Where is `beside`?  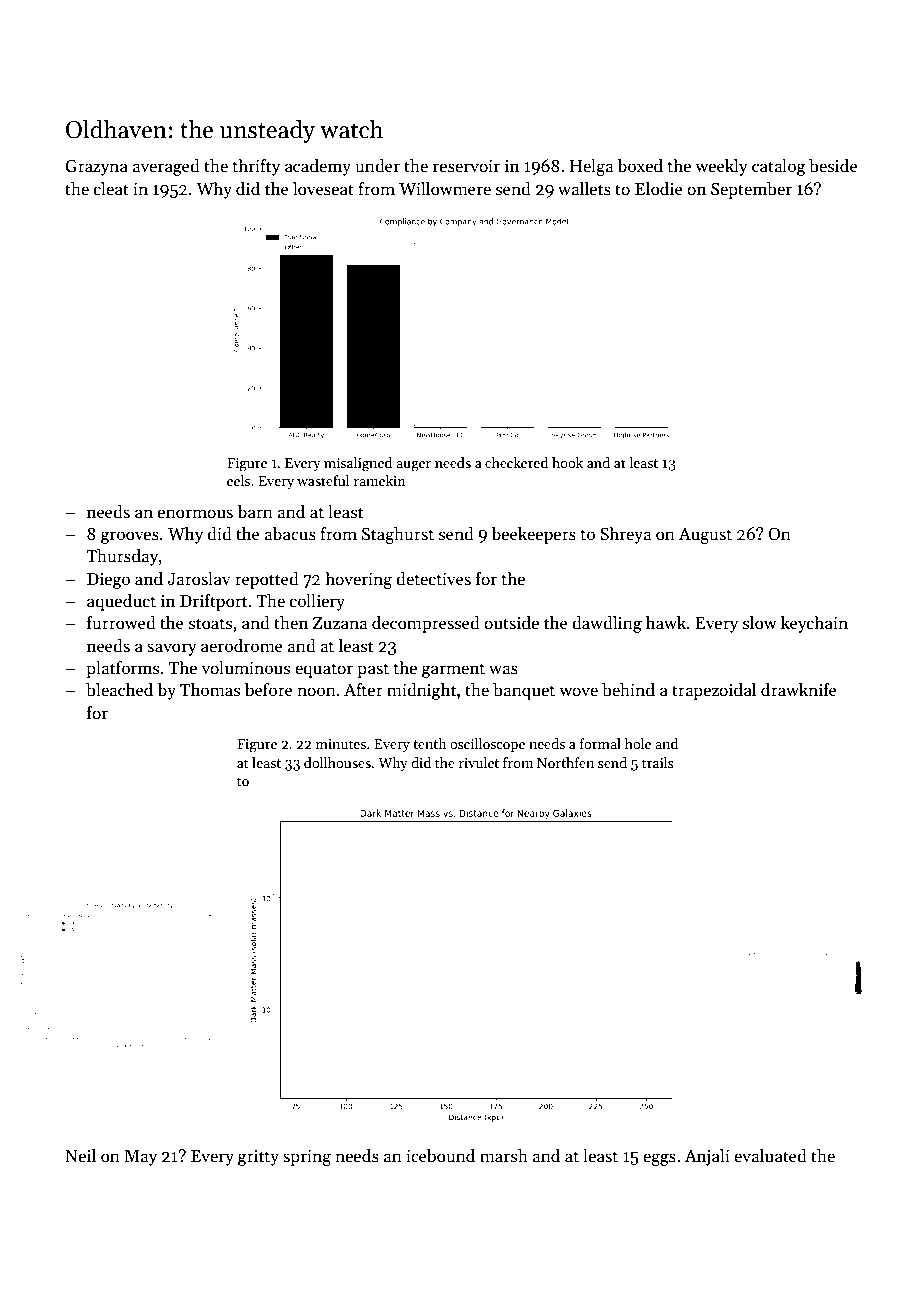 beside is located at coordinates (833, 166).
